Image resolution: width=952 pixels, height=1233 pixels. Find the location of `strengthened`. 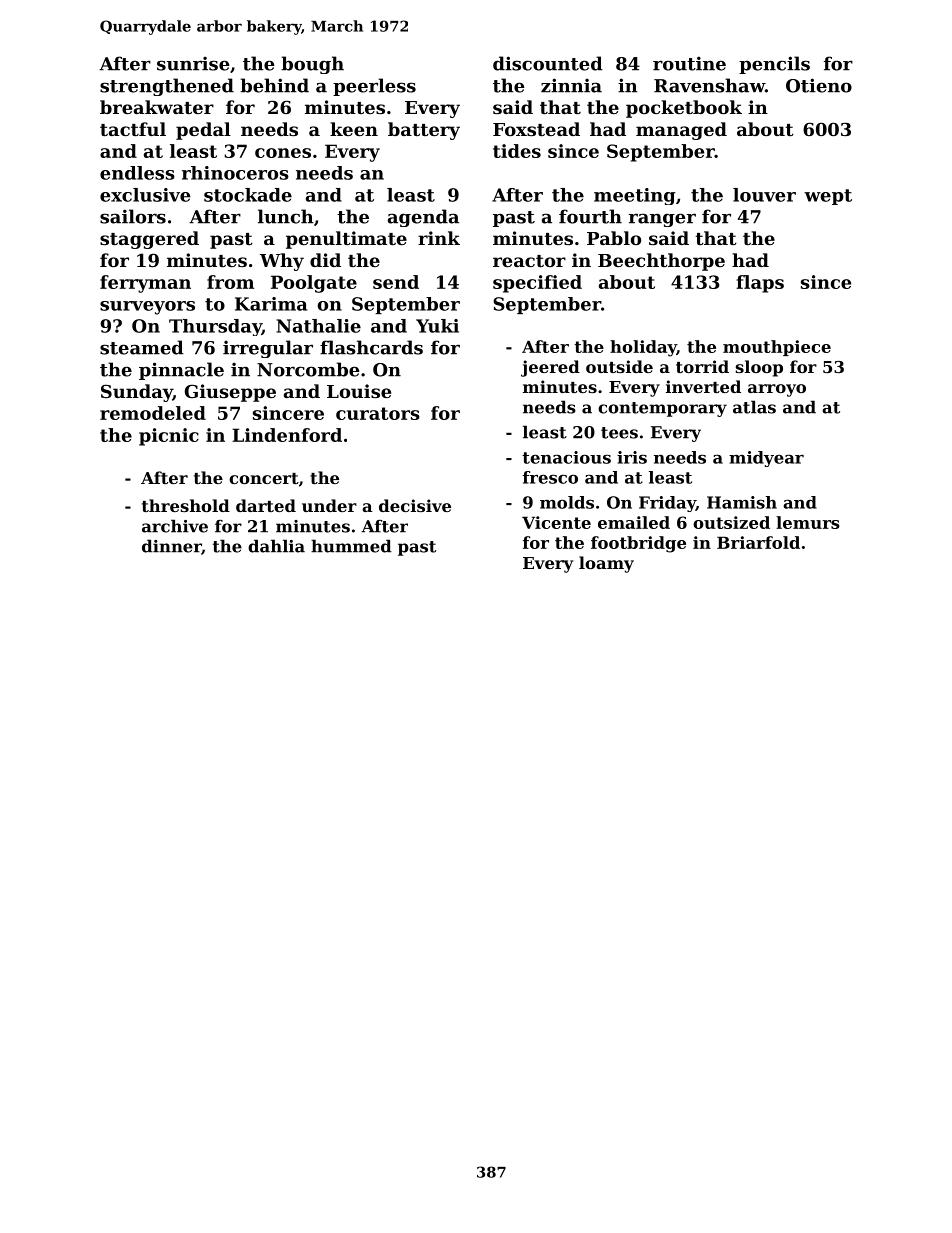

strengthened is located at coordinates (167, 87).
